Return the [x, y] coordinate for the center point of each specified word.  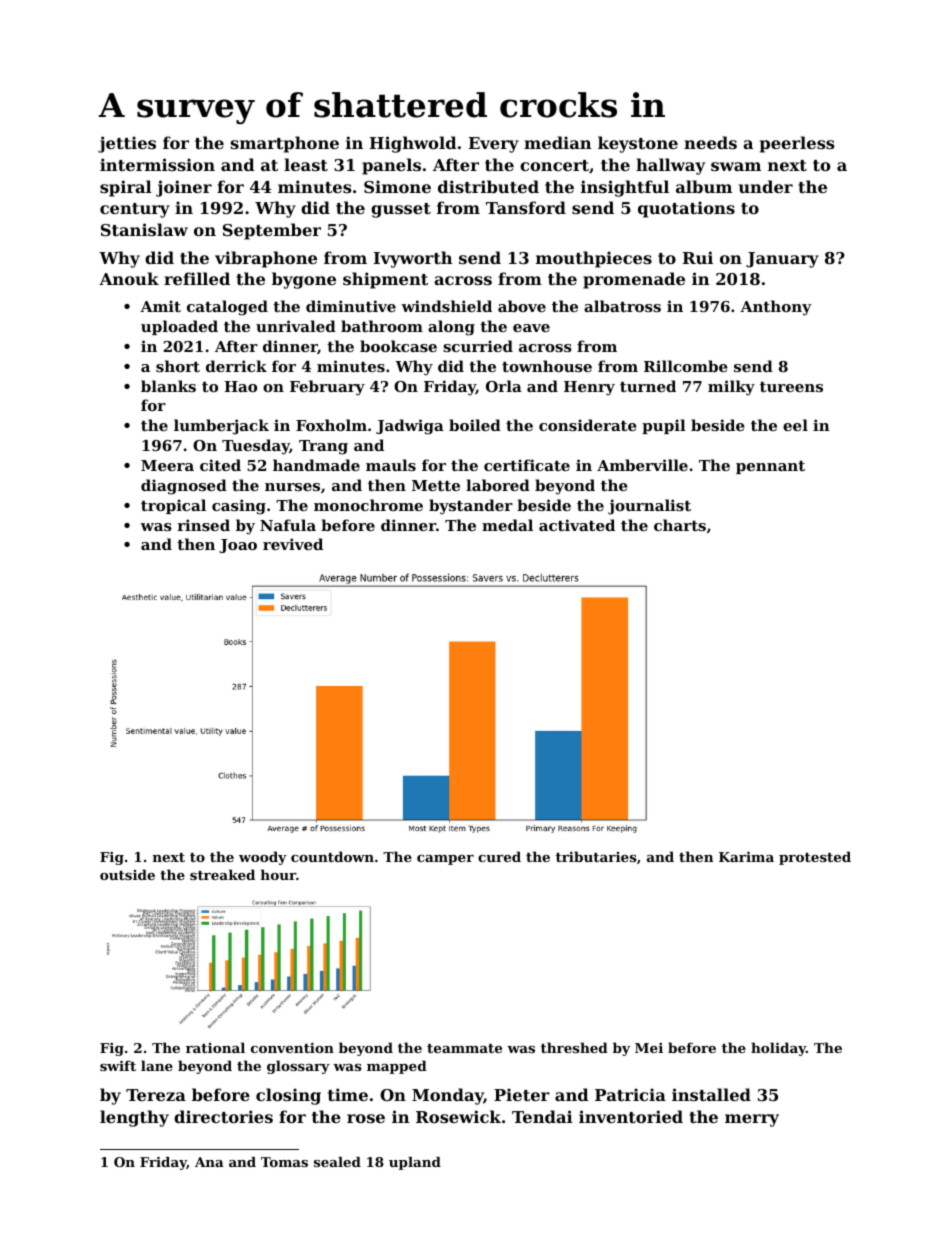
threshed [574, 1047]
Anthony [776, 308]
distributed [488, 186]
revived [293, 544]
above [522, 306]
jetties [127, 144]
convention [292, 1048]
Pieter [522, 1094]
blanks [168, 386]
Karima [746, 856]
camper [445, 860]
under [766, 186]
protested [815, 858]
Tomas [284, 1162]
